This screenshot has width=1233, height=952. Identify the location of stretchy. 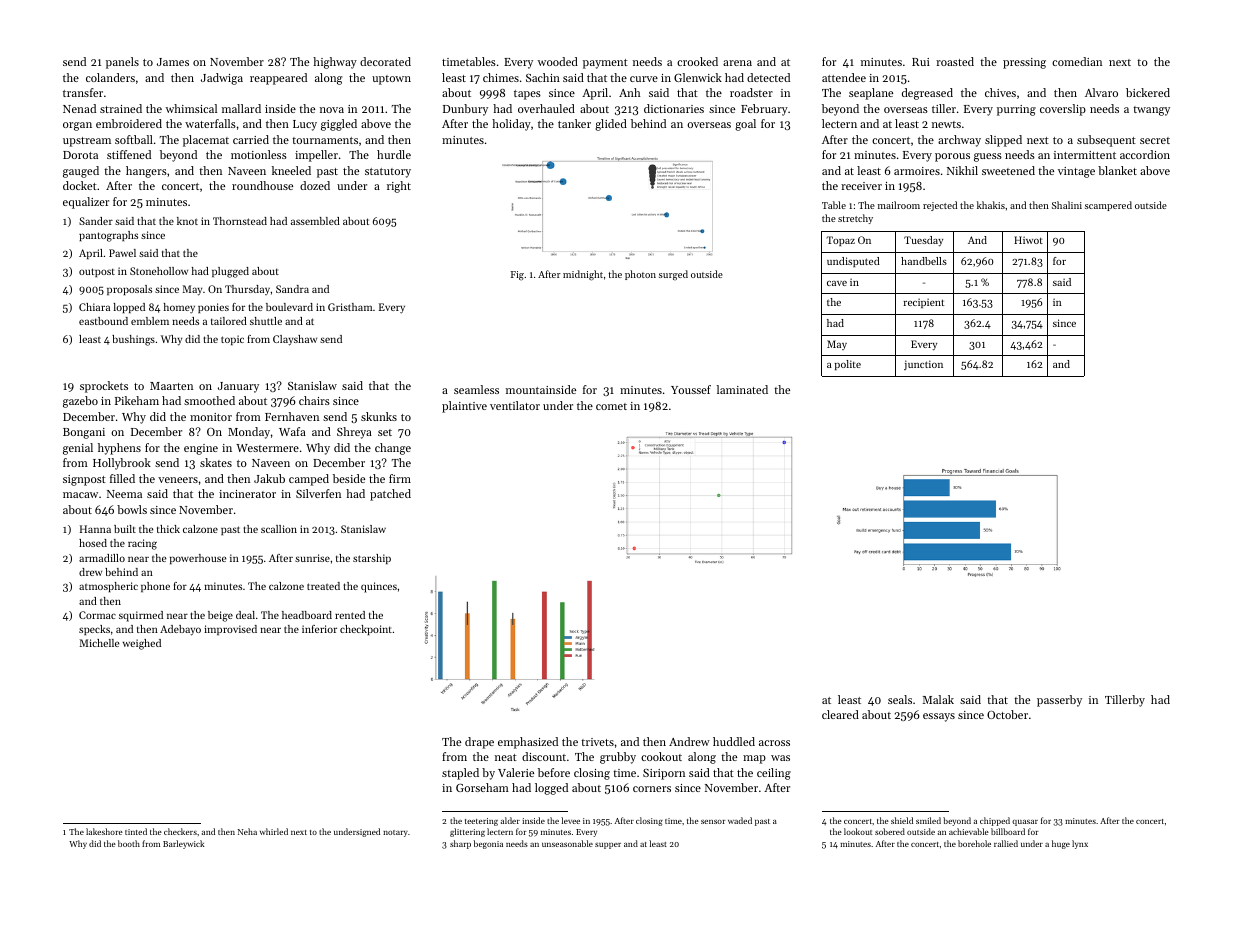
(855, 219).
